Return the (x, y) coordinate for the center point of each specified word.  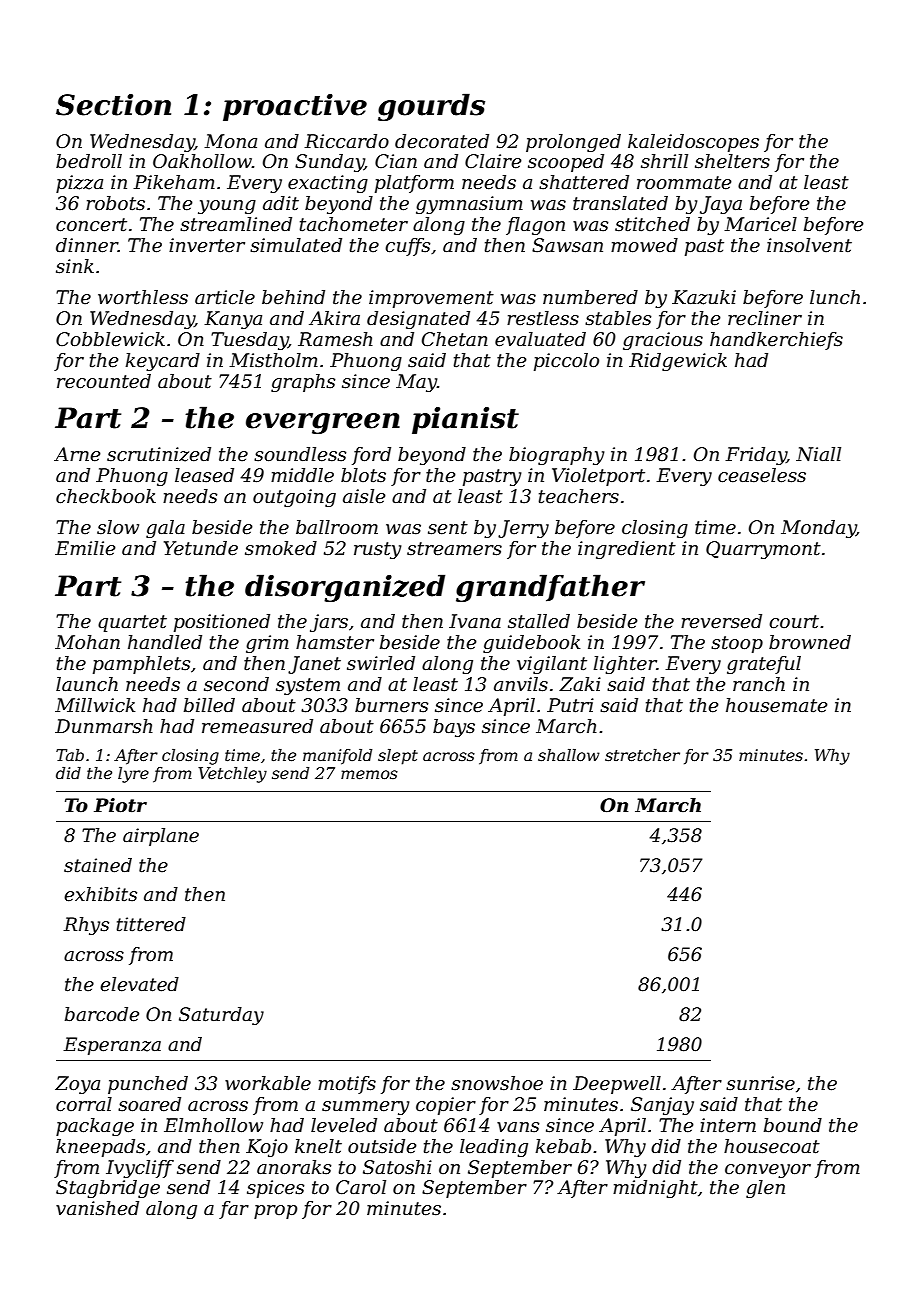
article (225, 297)
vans (518, 1127)
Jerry (523, 529)
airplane (161, 837)
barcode (102, 1014)
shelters (732, 161)
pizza (79, 184)
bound (793, 1125)
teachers (579, 496)
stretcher (642, 755)
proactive (295, 107)
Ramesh (335, 339)
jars (329, 623)
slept (398, 757)
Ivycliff (140, 1169)
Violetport (598, 477)
